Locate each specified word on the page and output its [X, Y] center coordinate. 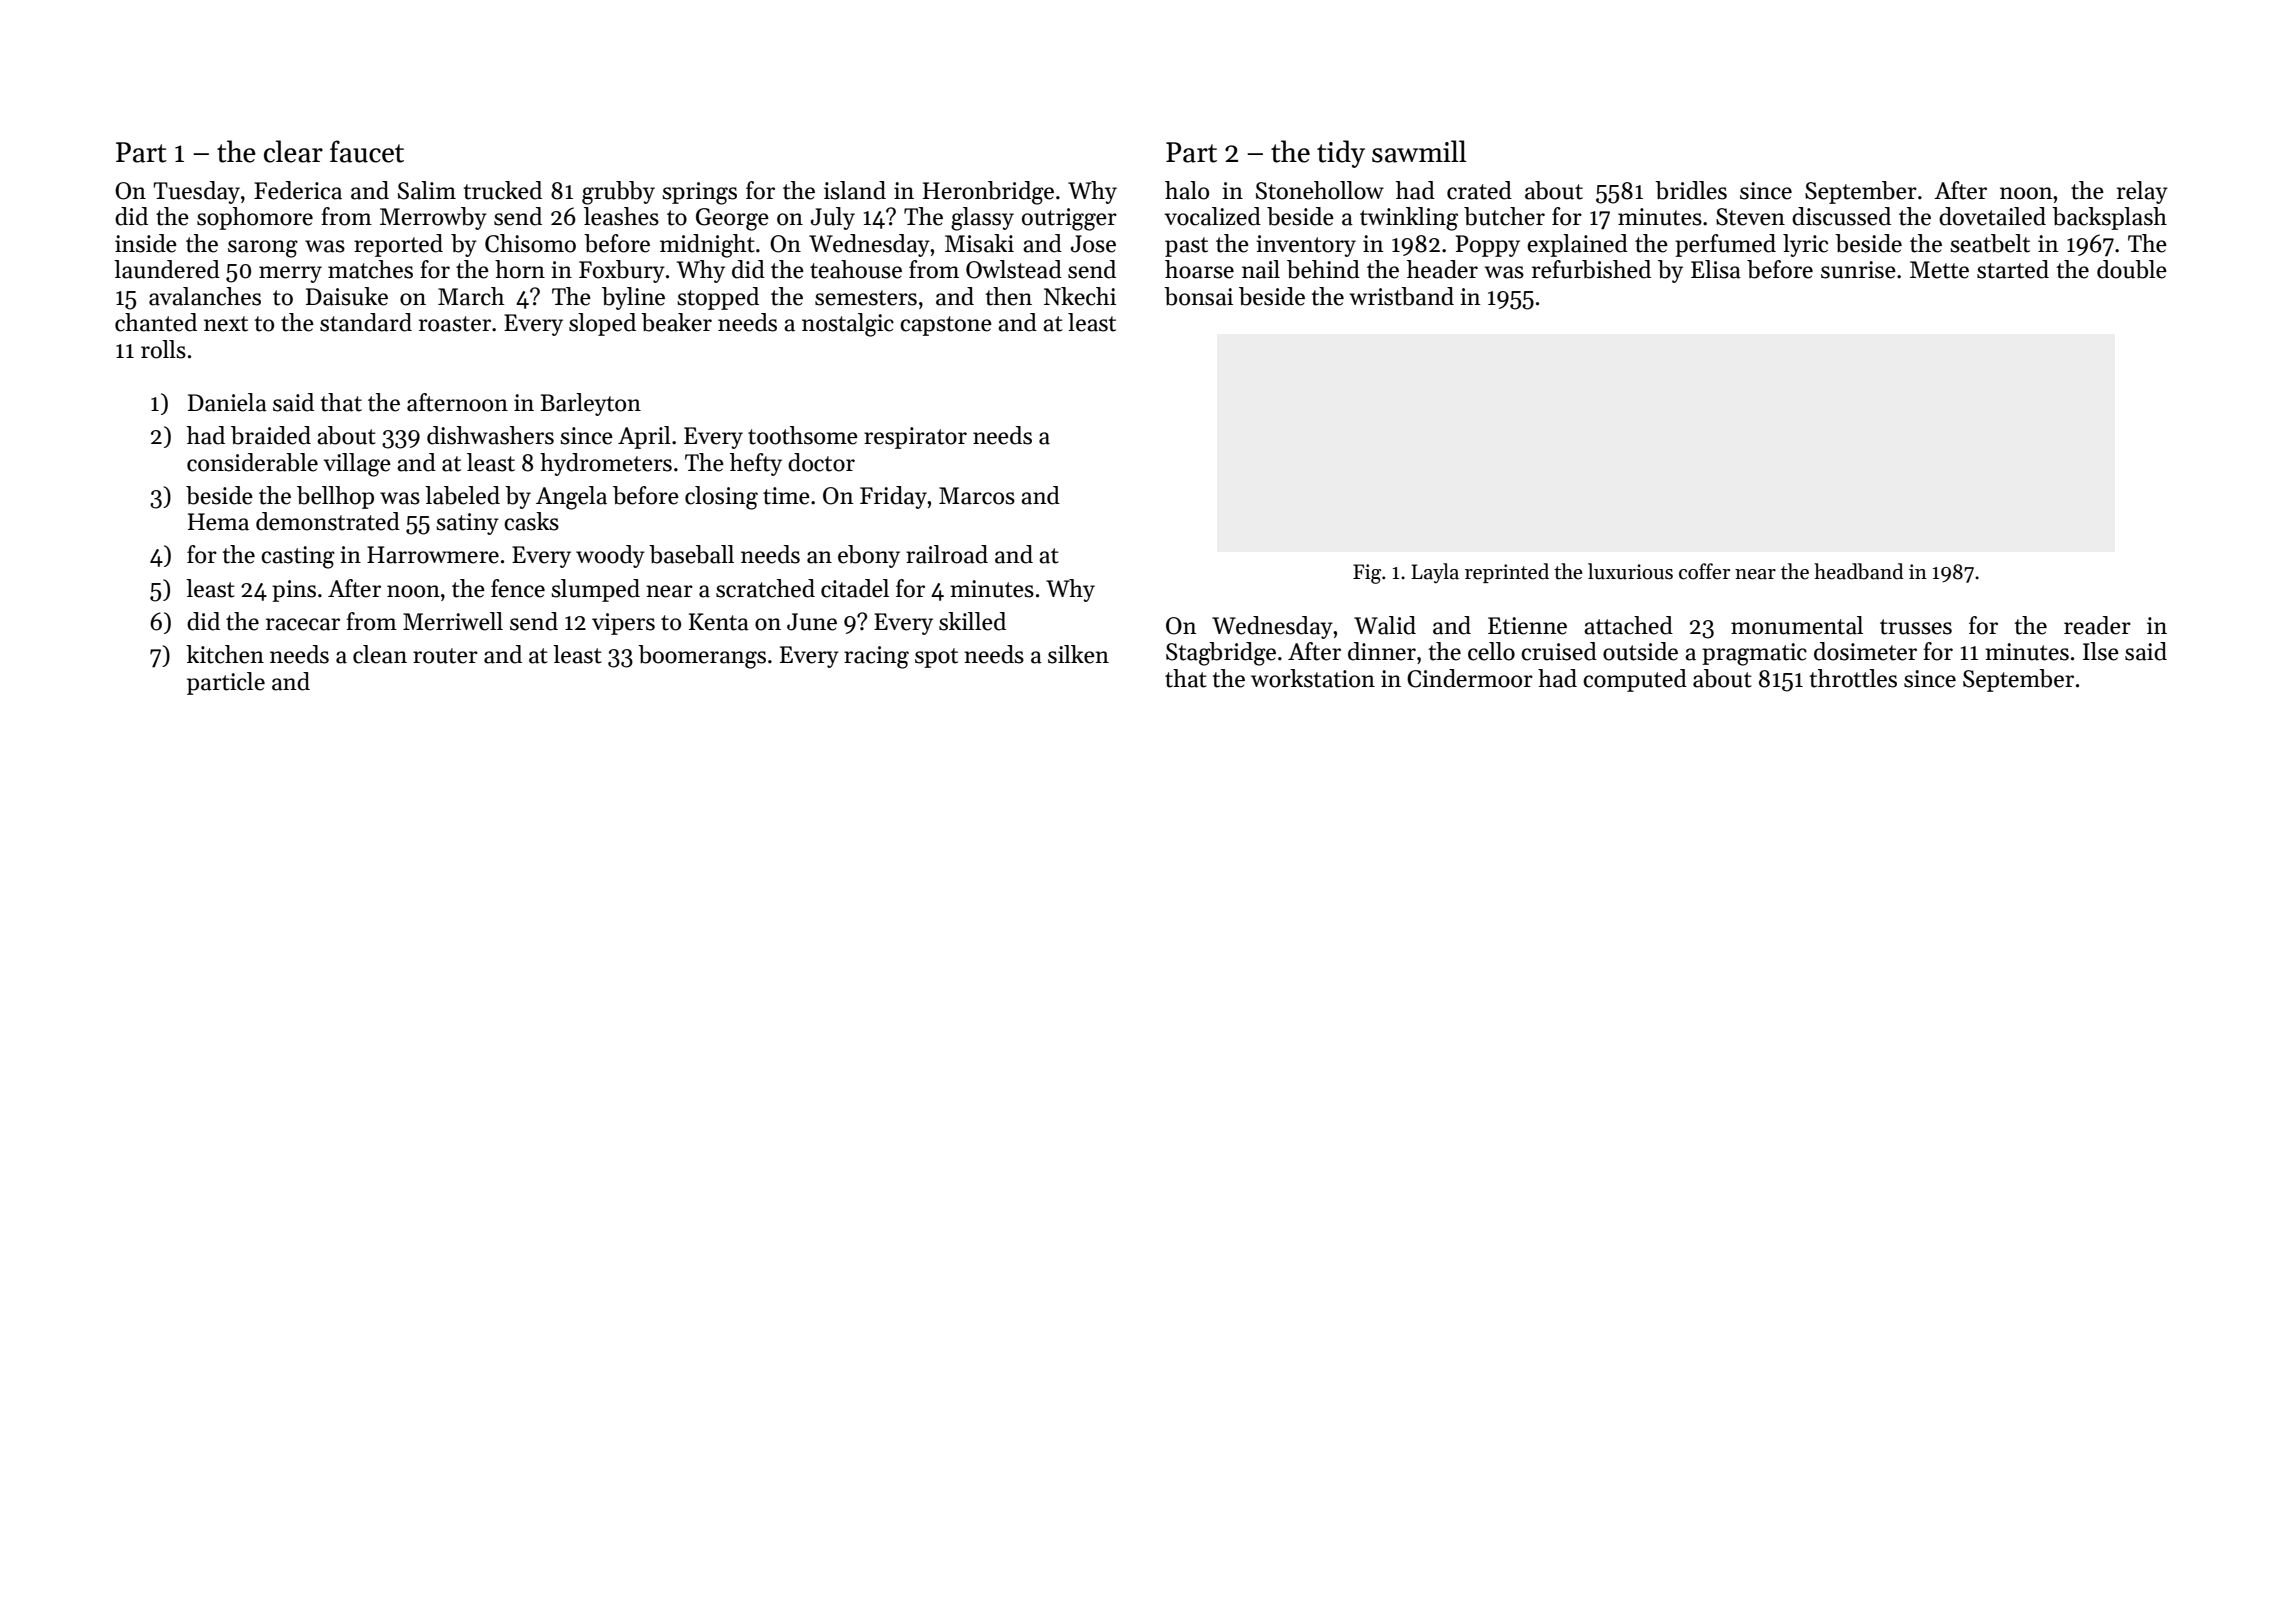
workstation [1313, 678]
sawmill [1419, 151]
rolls [163, 349]
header [1442, 269]
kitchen [225, 654]
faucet [367, 151]
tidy [1341, 154]
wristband [1401, 296]
